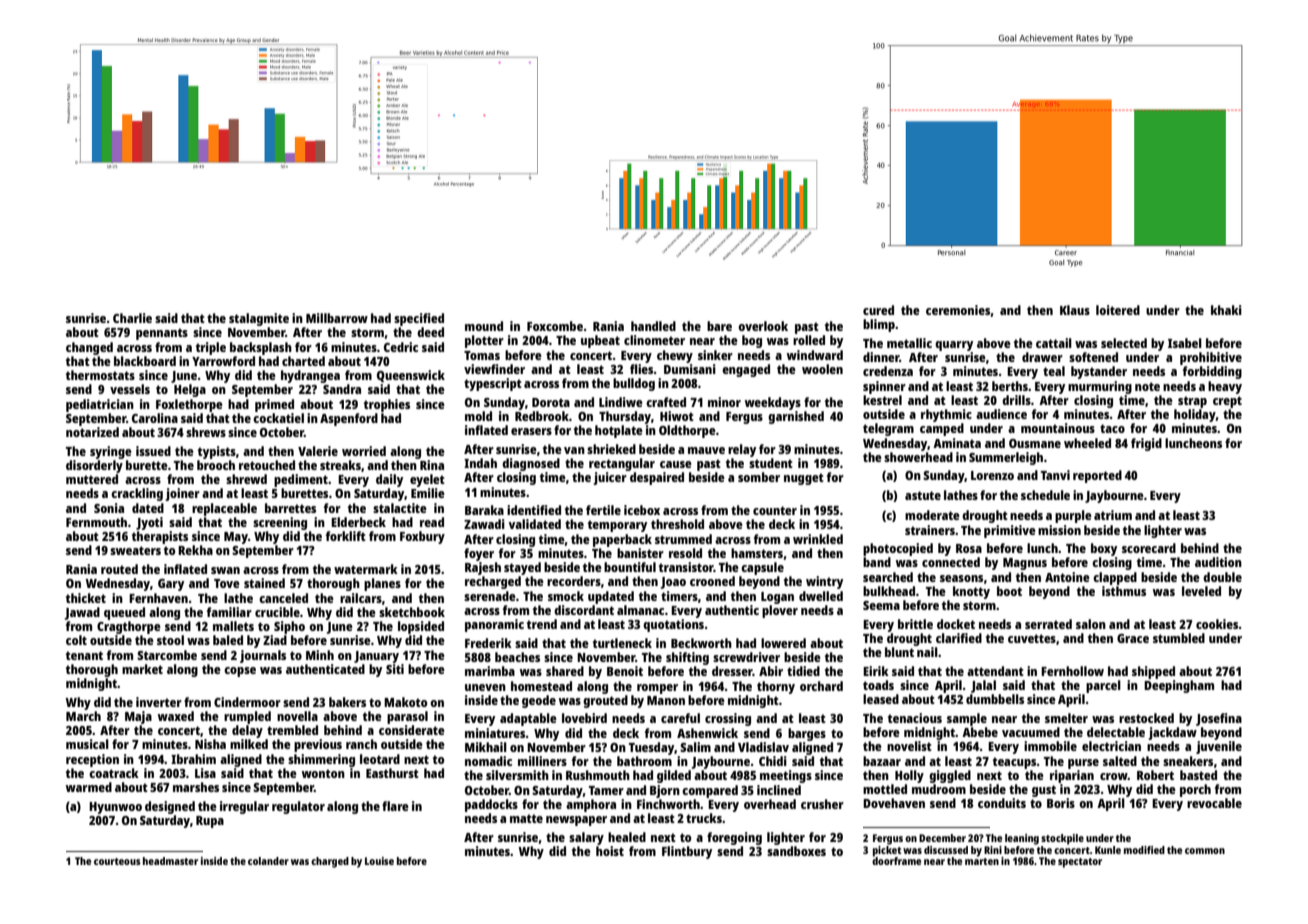 This page has height=924, width=1308. I want to click on upbeat, so click(600, 341).
